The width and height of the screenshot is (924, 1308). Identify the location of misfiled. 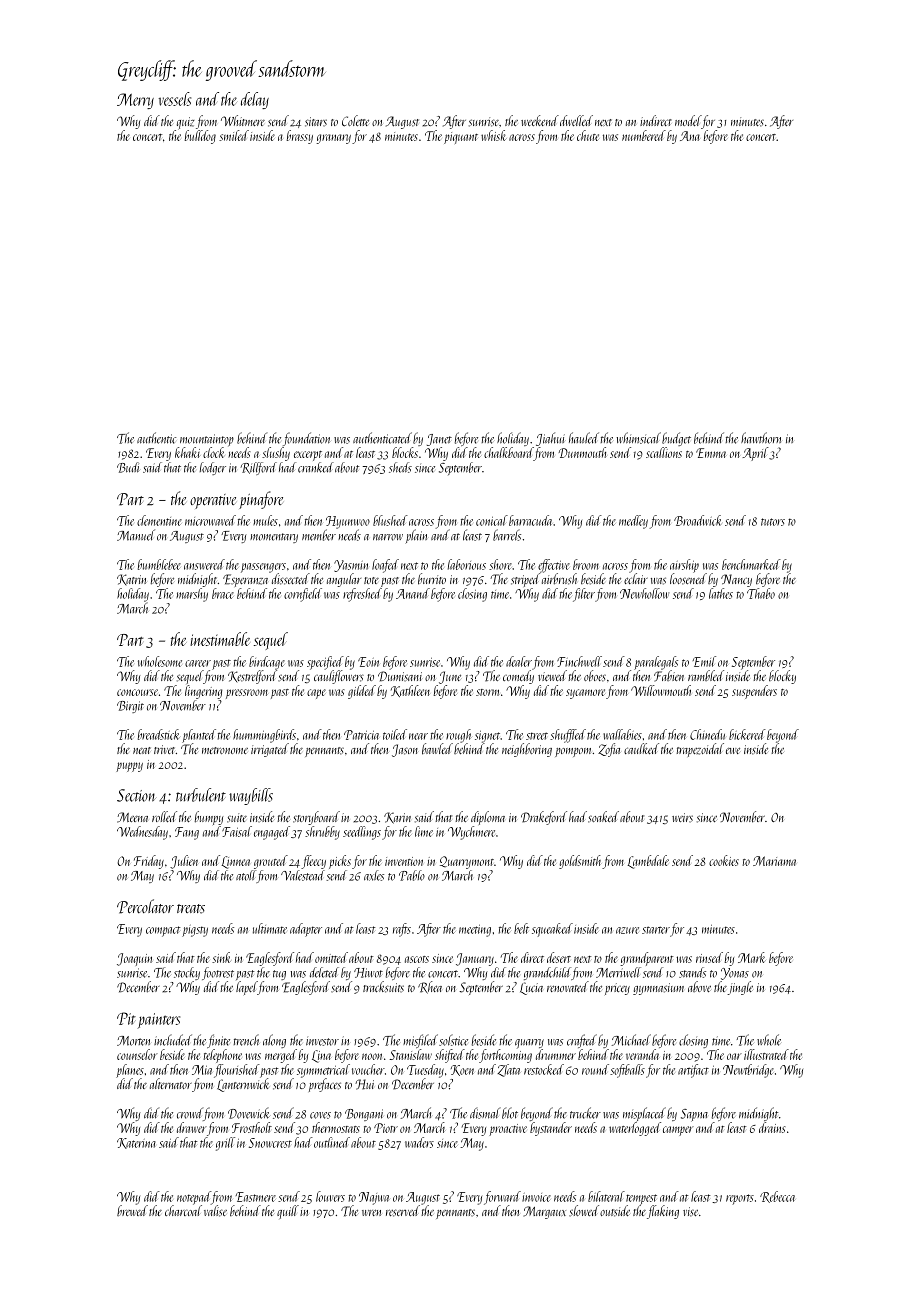
(420, 1041).
